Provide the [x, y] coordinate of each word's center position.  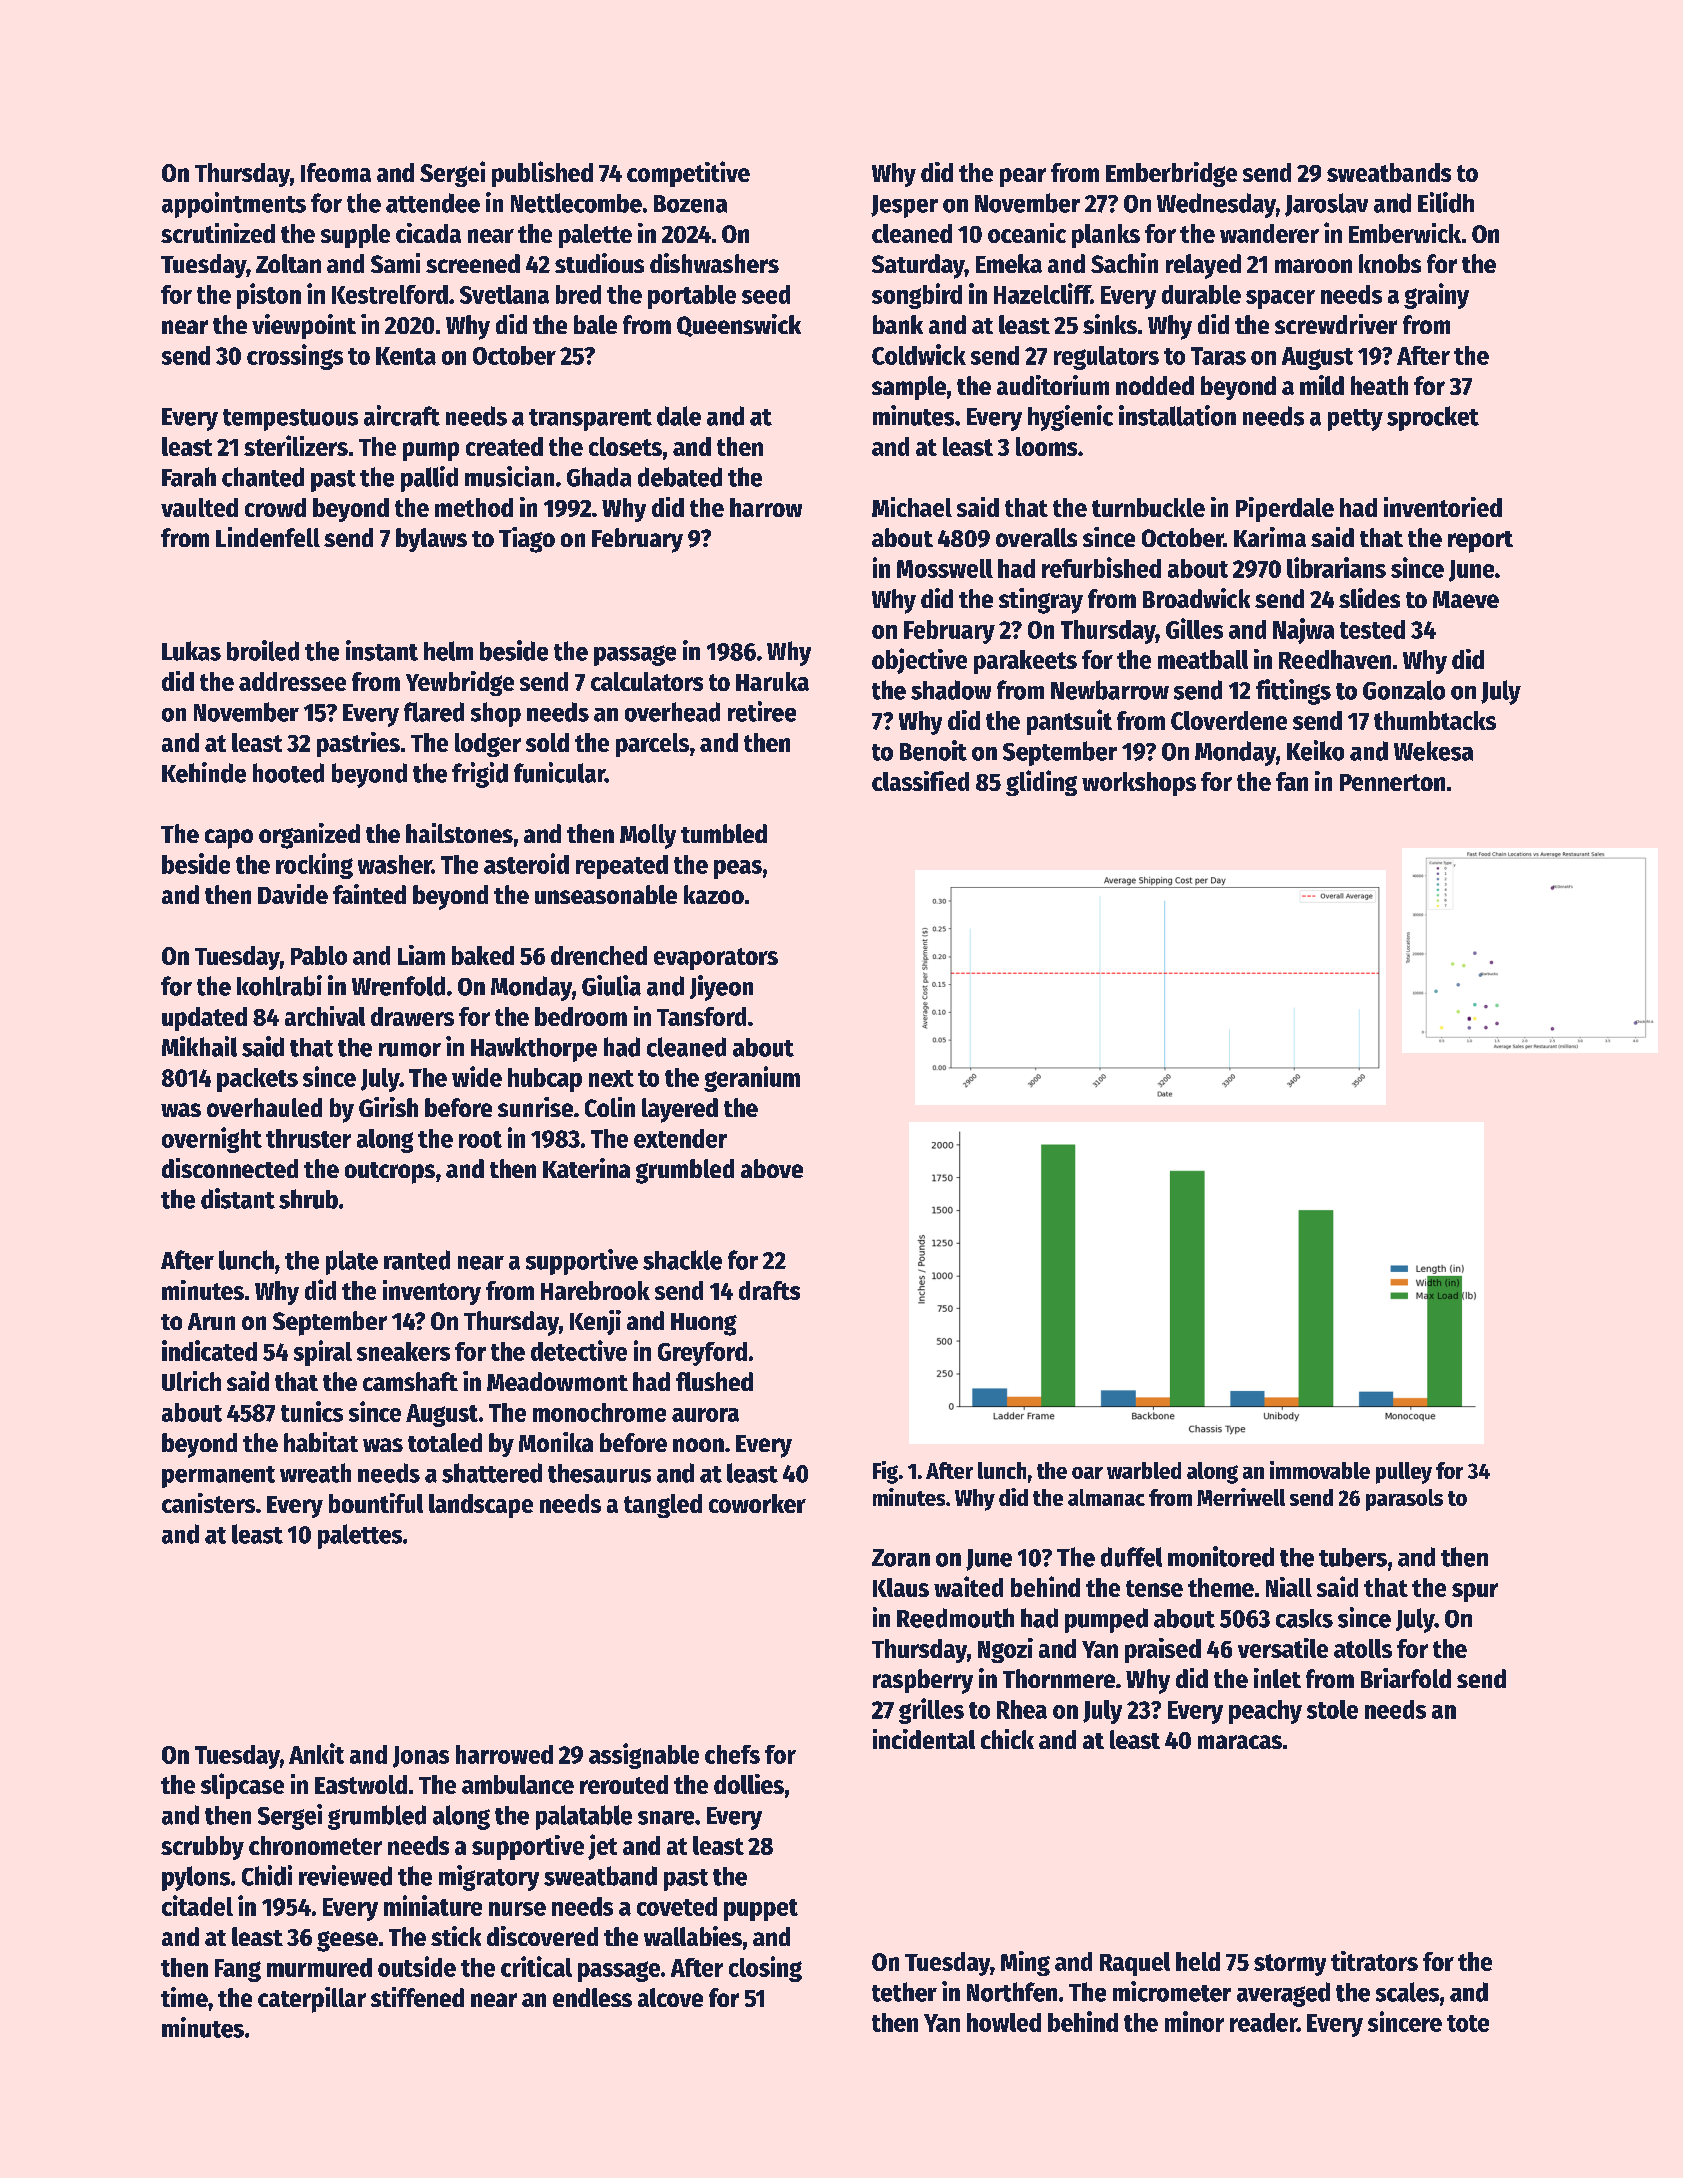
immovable [1320, 1470]
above [772, 1168]
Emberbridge [1171, 174]
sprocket [1433, 418]
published [542, 174]
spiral [323, 1353]
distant [238, 1198]
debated [680, 477]
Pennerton [1392, 782]
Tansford [701, 1016]
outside [417, 1966]
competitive [688, 174]
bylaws [431, 540]
